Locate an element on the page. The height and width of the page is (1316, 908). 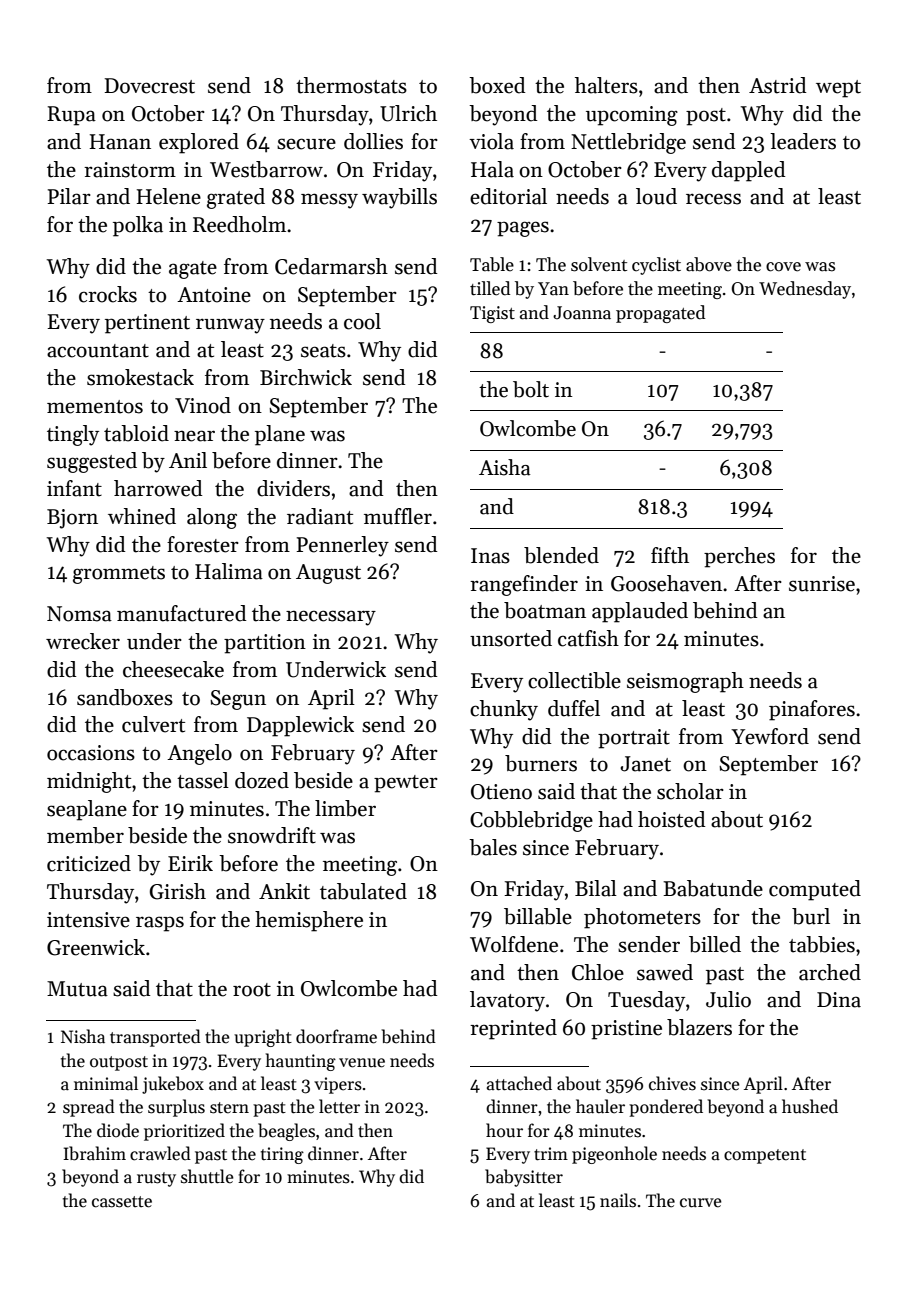
competent is located at coordinates (765, 1156).
